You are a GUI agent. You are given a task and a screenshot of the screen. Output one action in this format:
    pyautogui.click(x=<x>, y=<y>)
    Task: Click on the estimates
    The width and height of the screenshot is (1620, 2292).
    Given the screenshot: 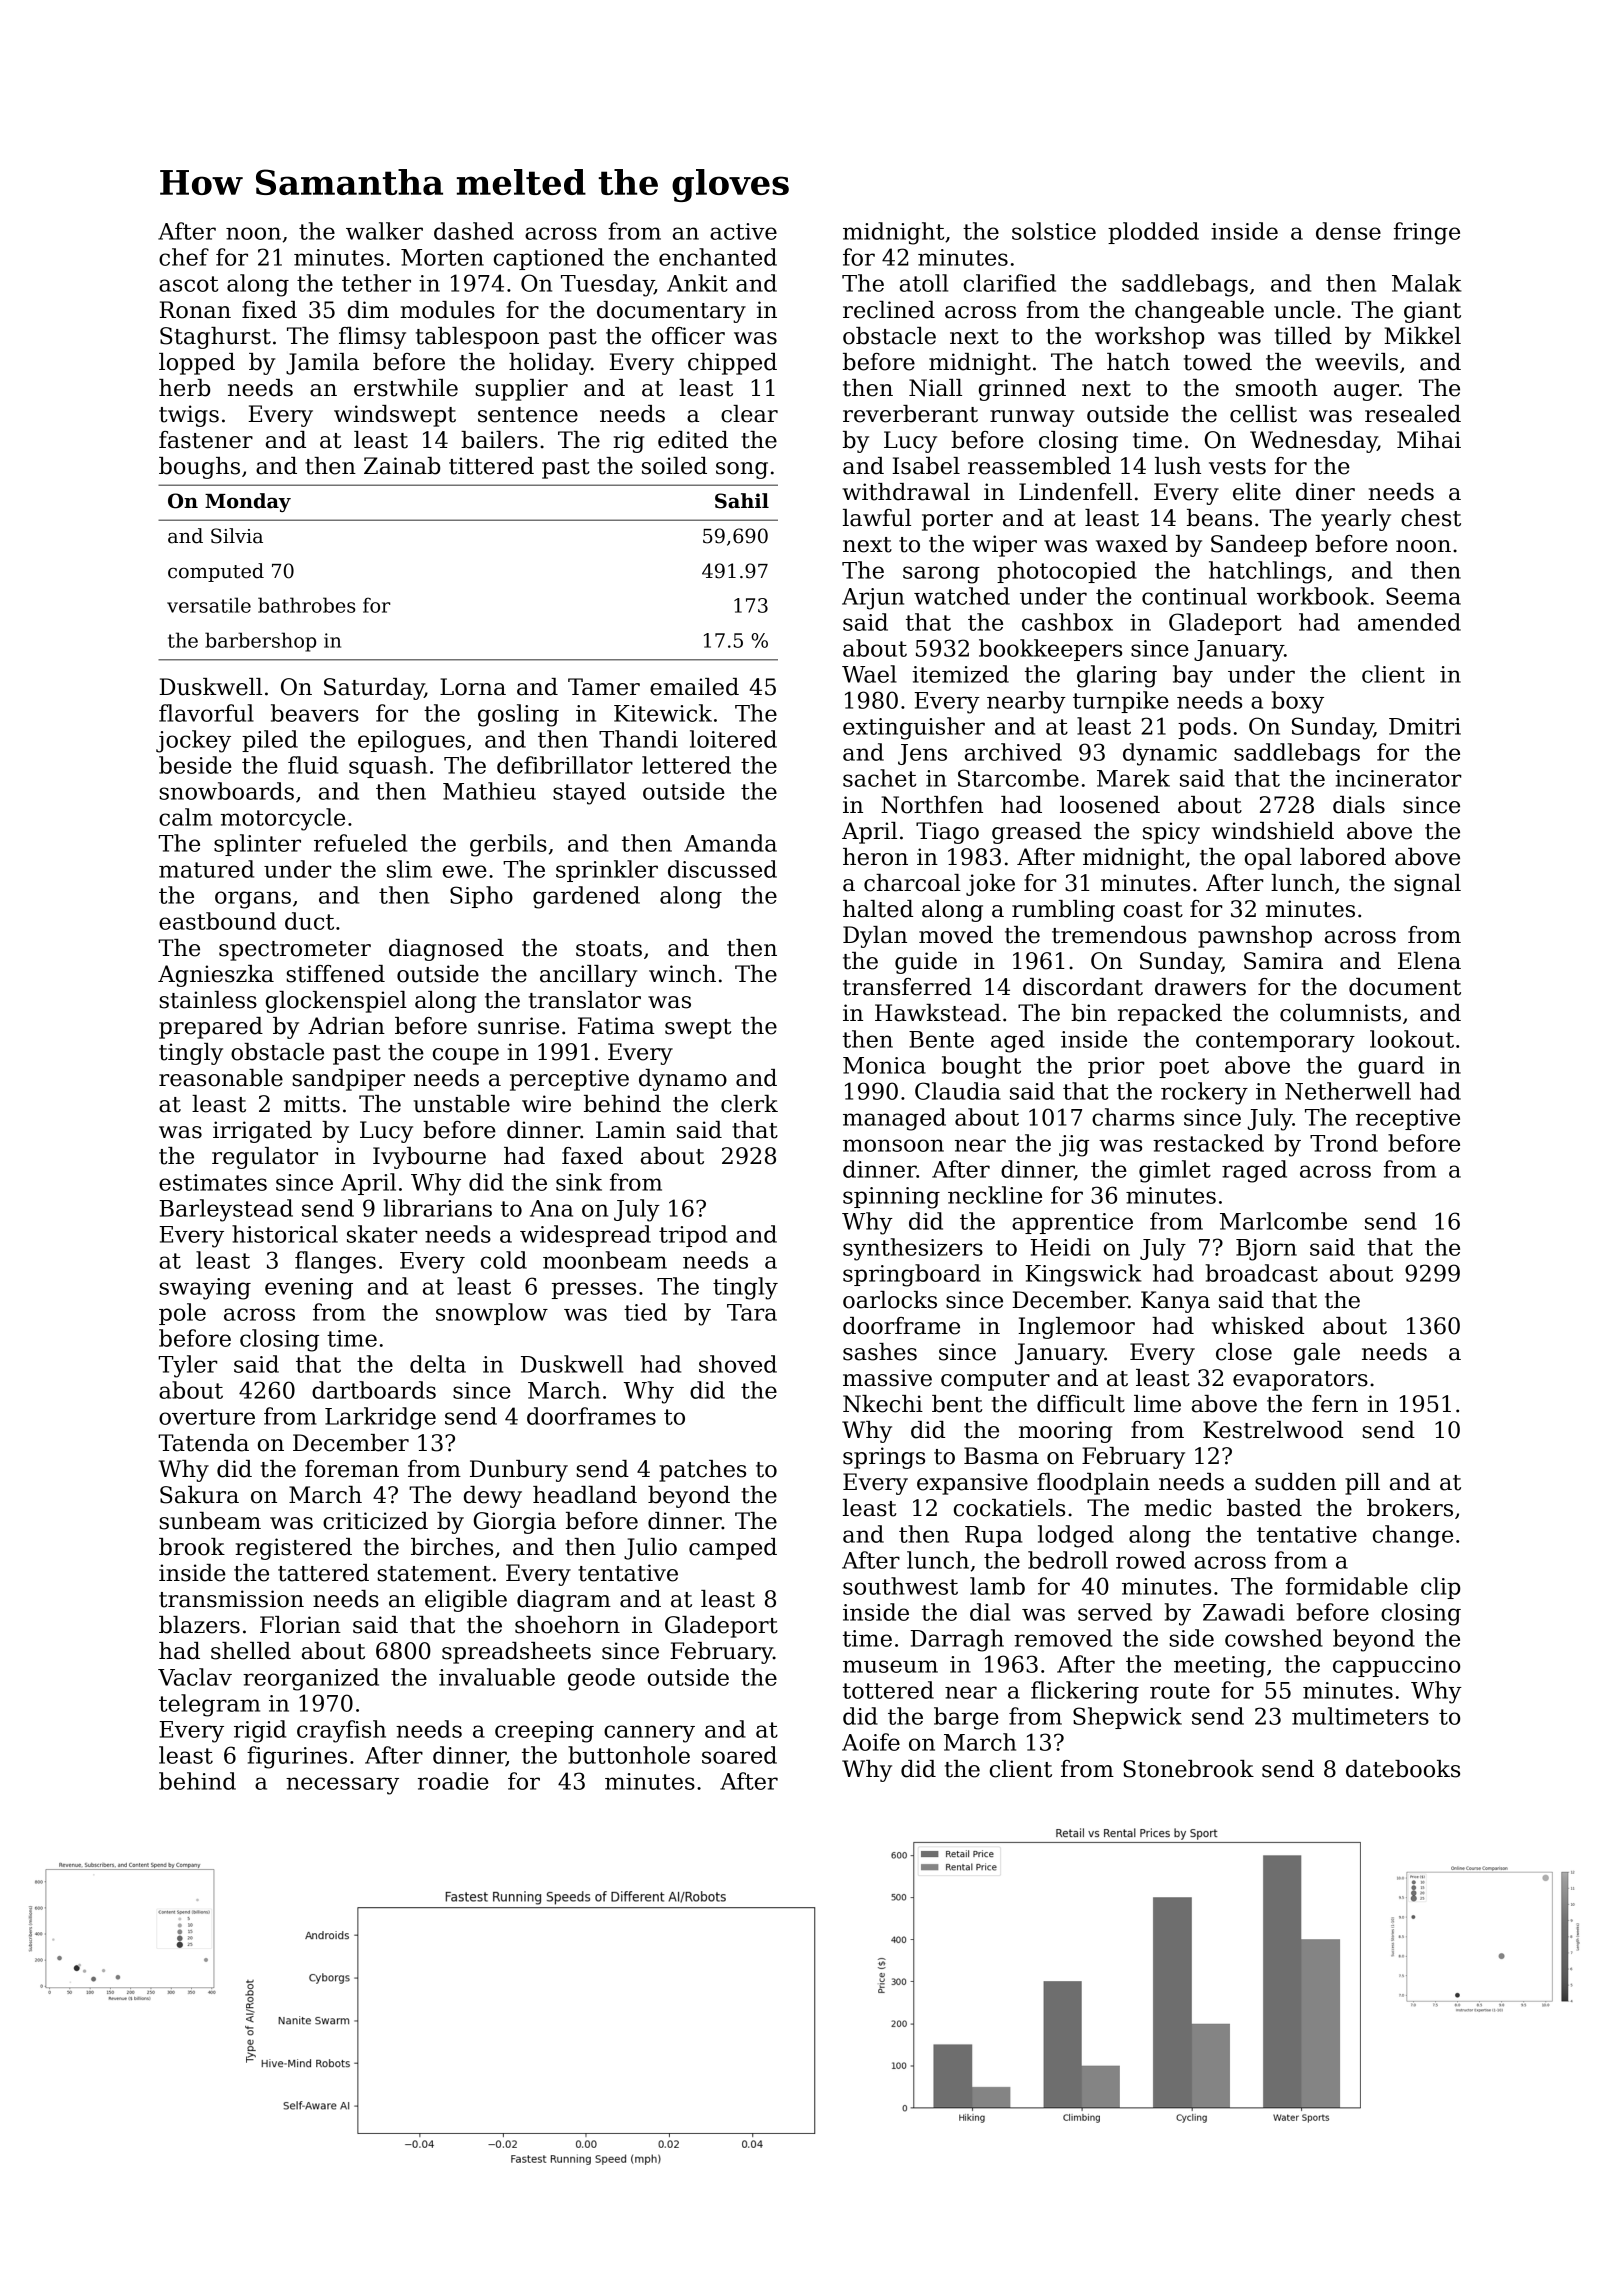 What is the action you would take?
    pyautogui.click(x=213, y=1182)
